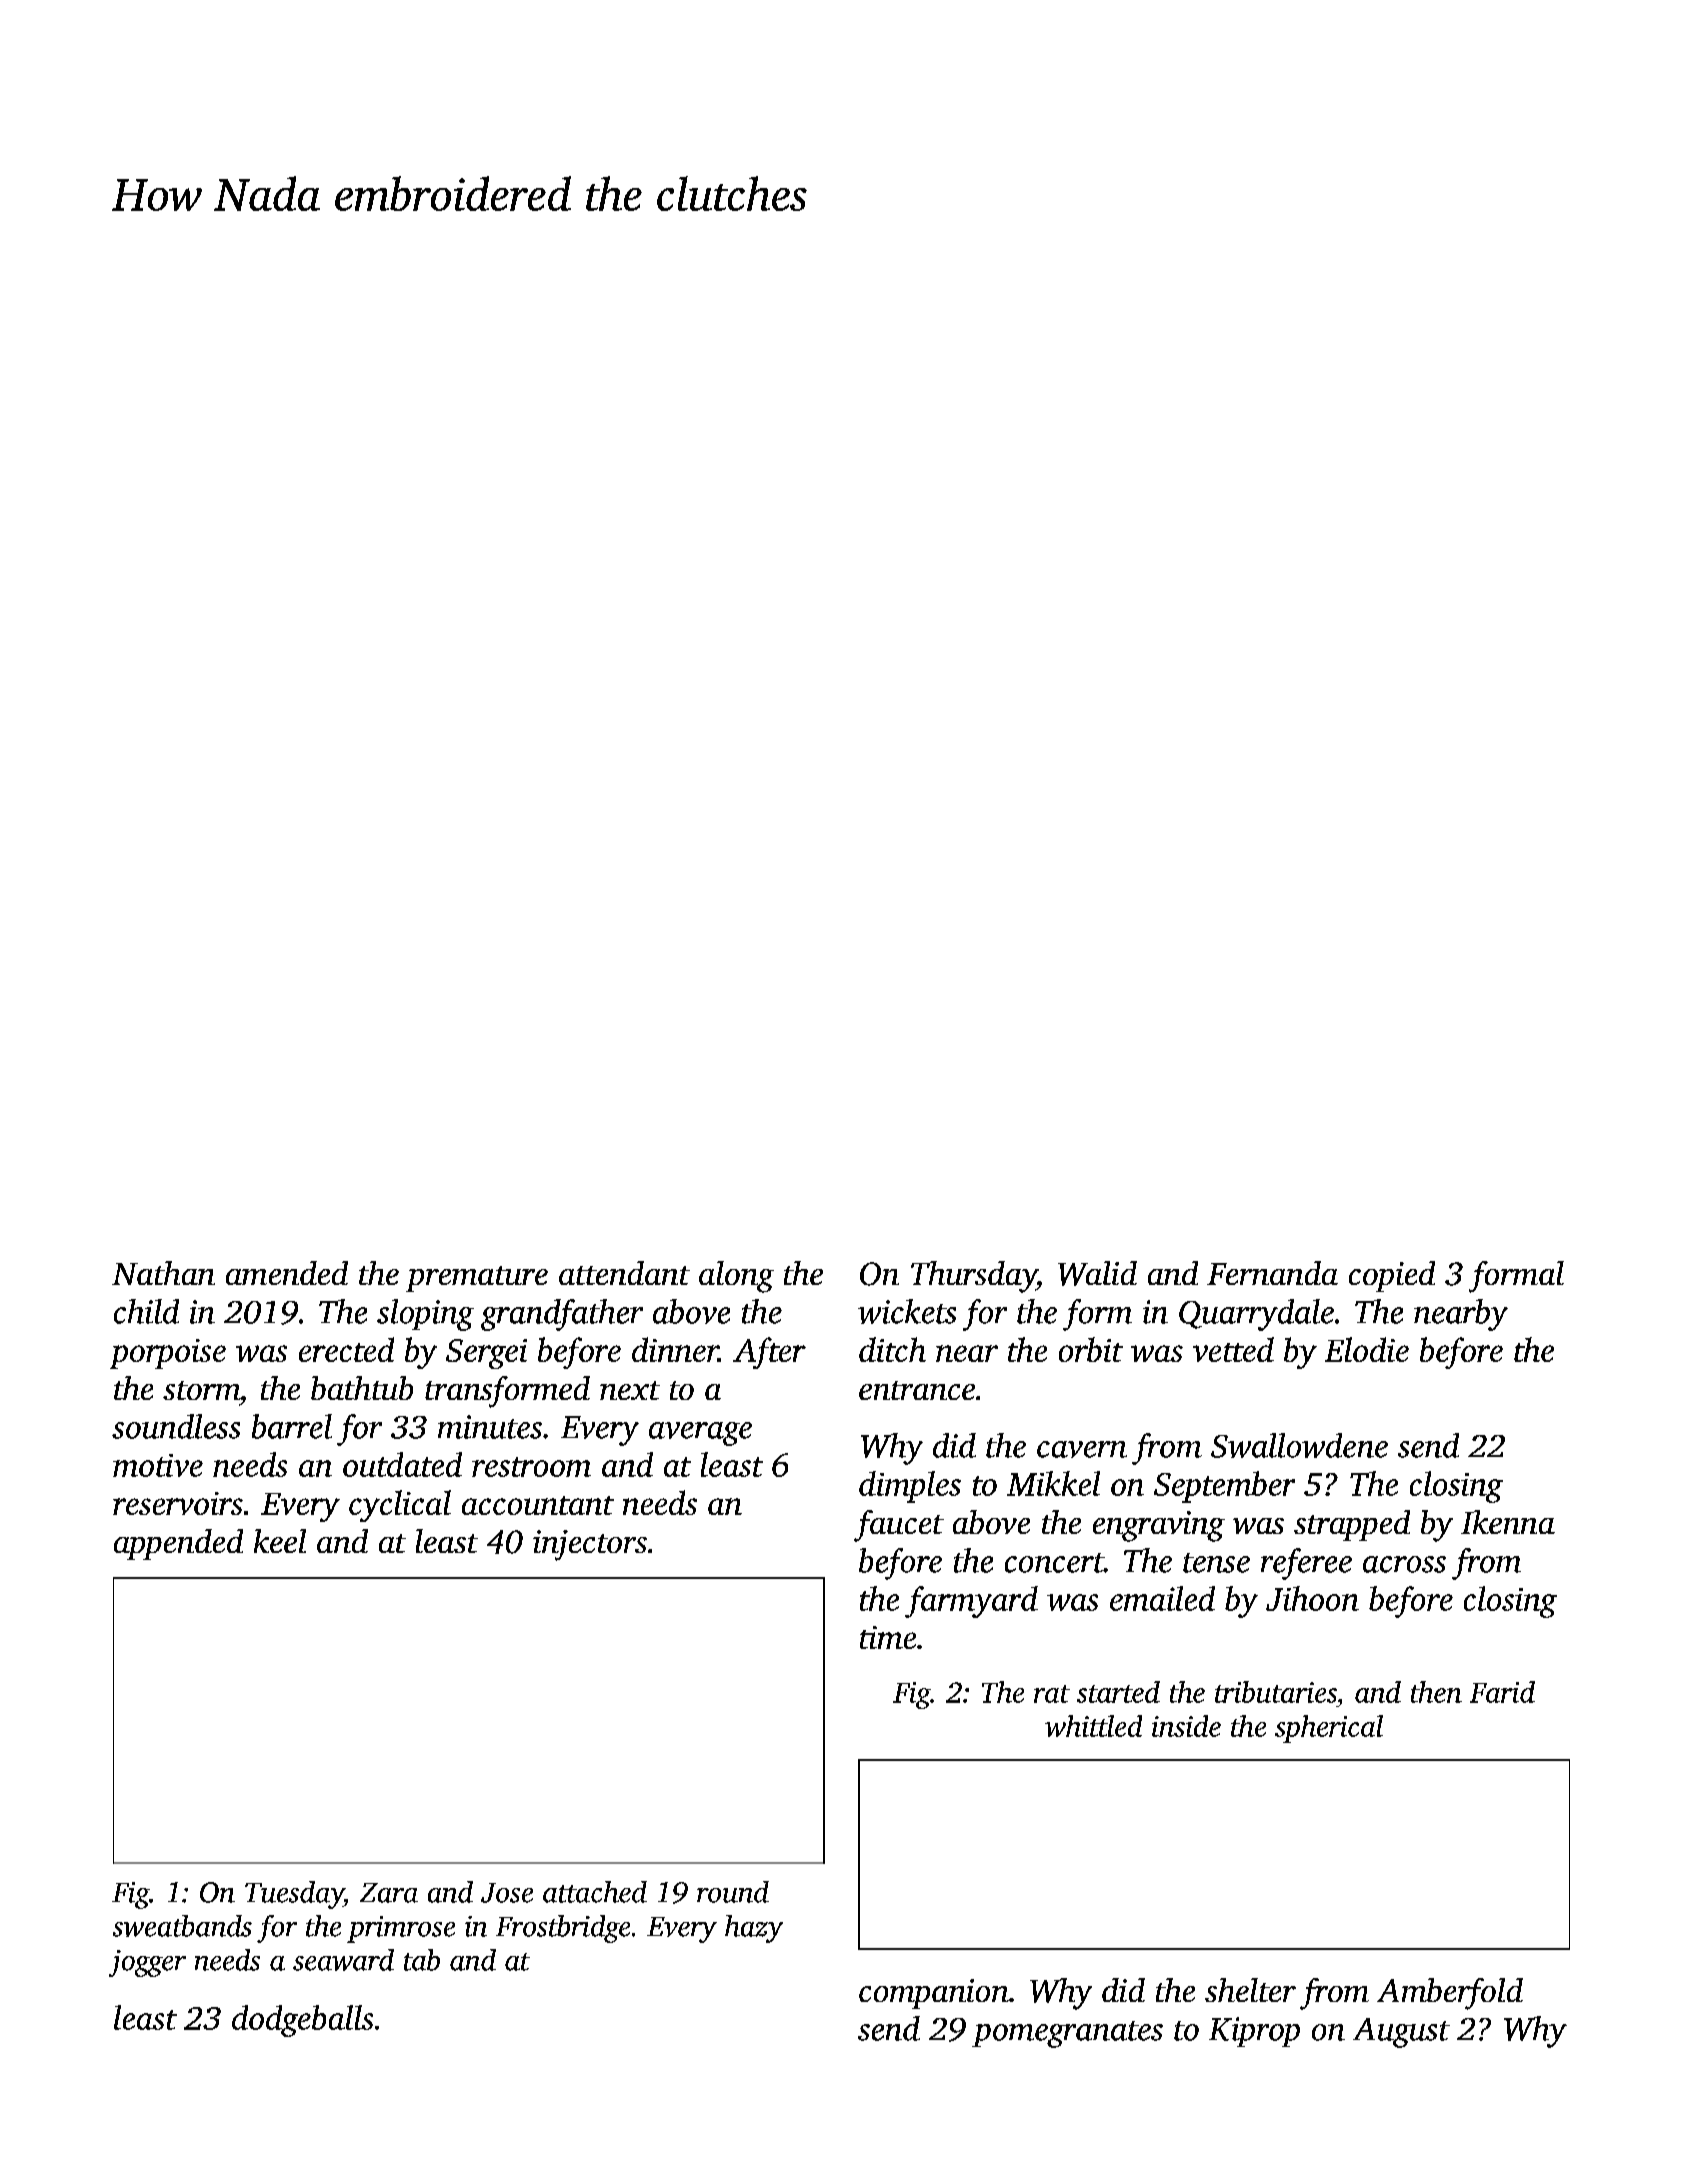  What do you see at coordinates (974, 1277) in the screenshot?
I see `Thursday` at bounding box center [974, 1277].
